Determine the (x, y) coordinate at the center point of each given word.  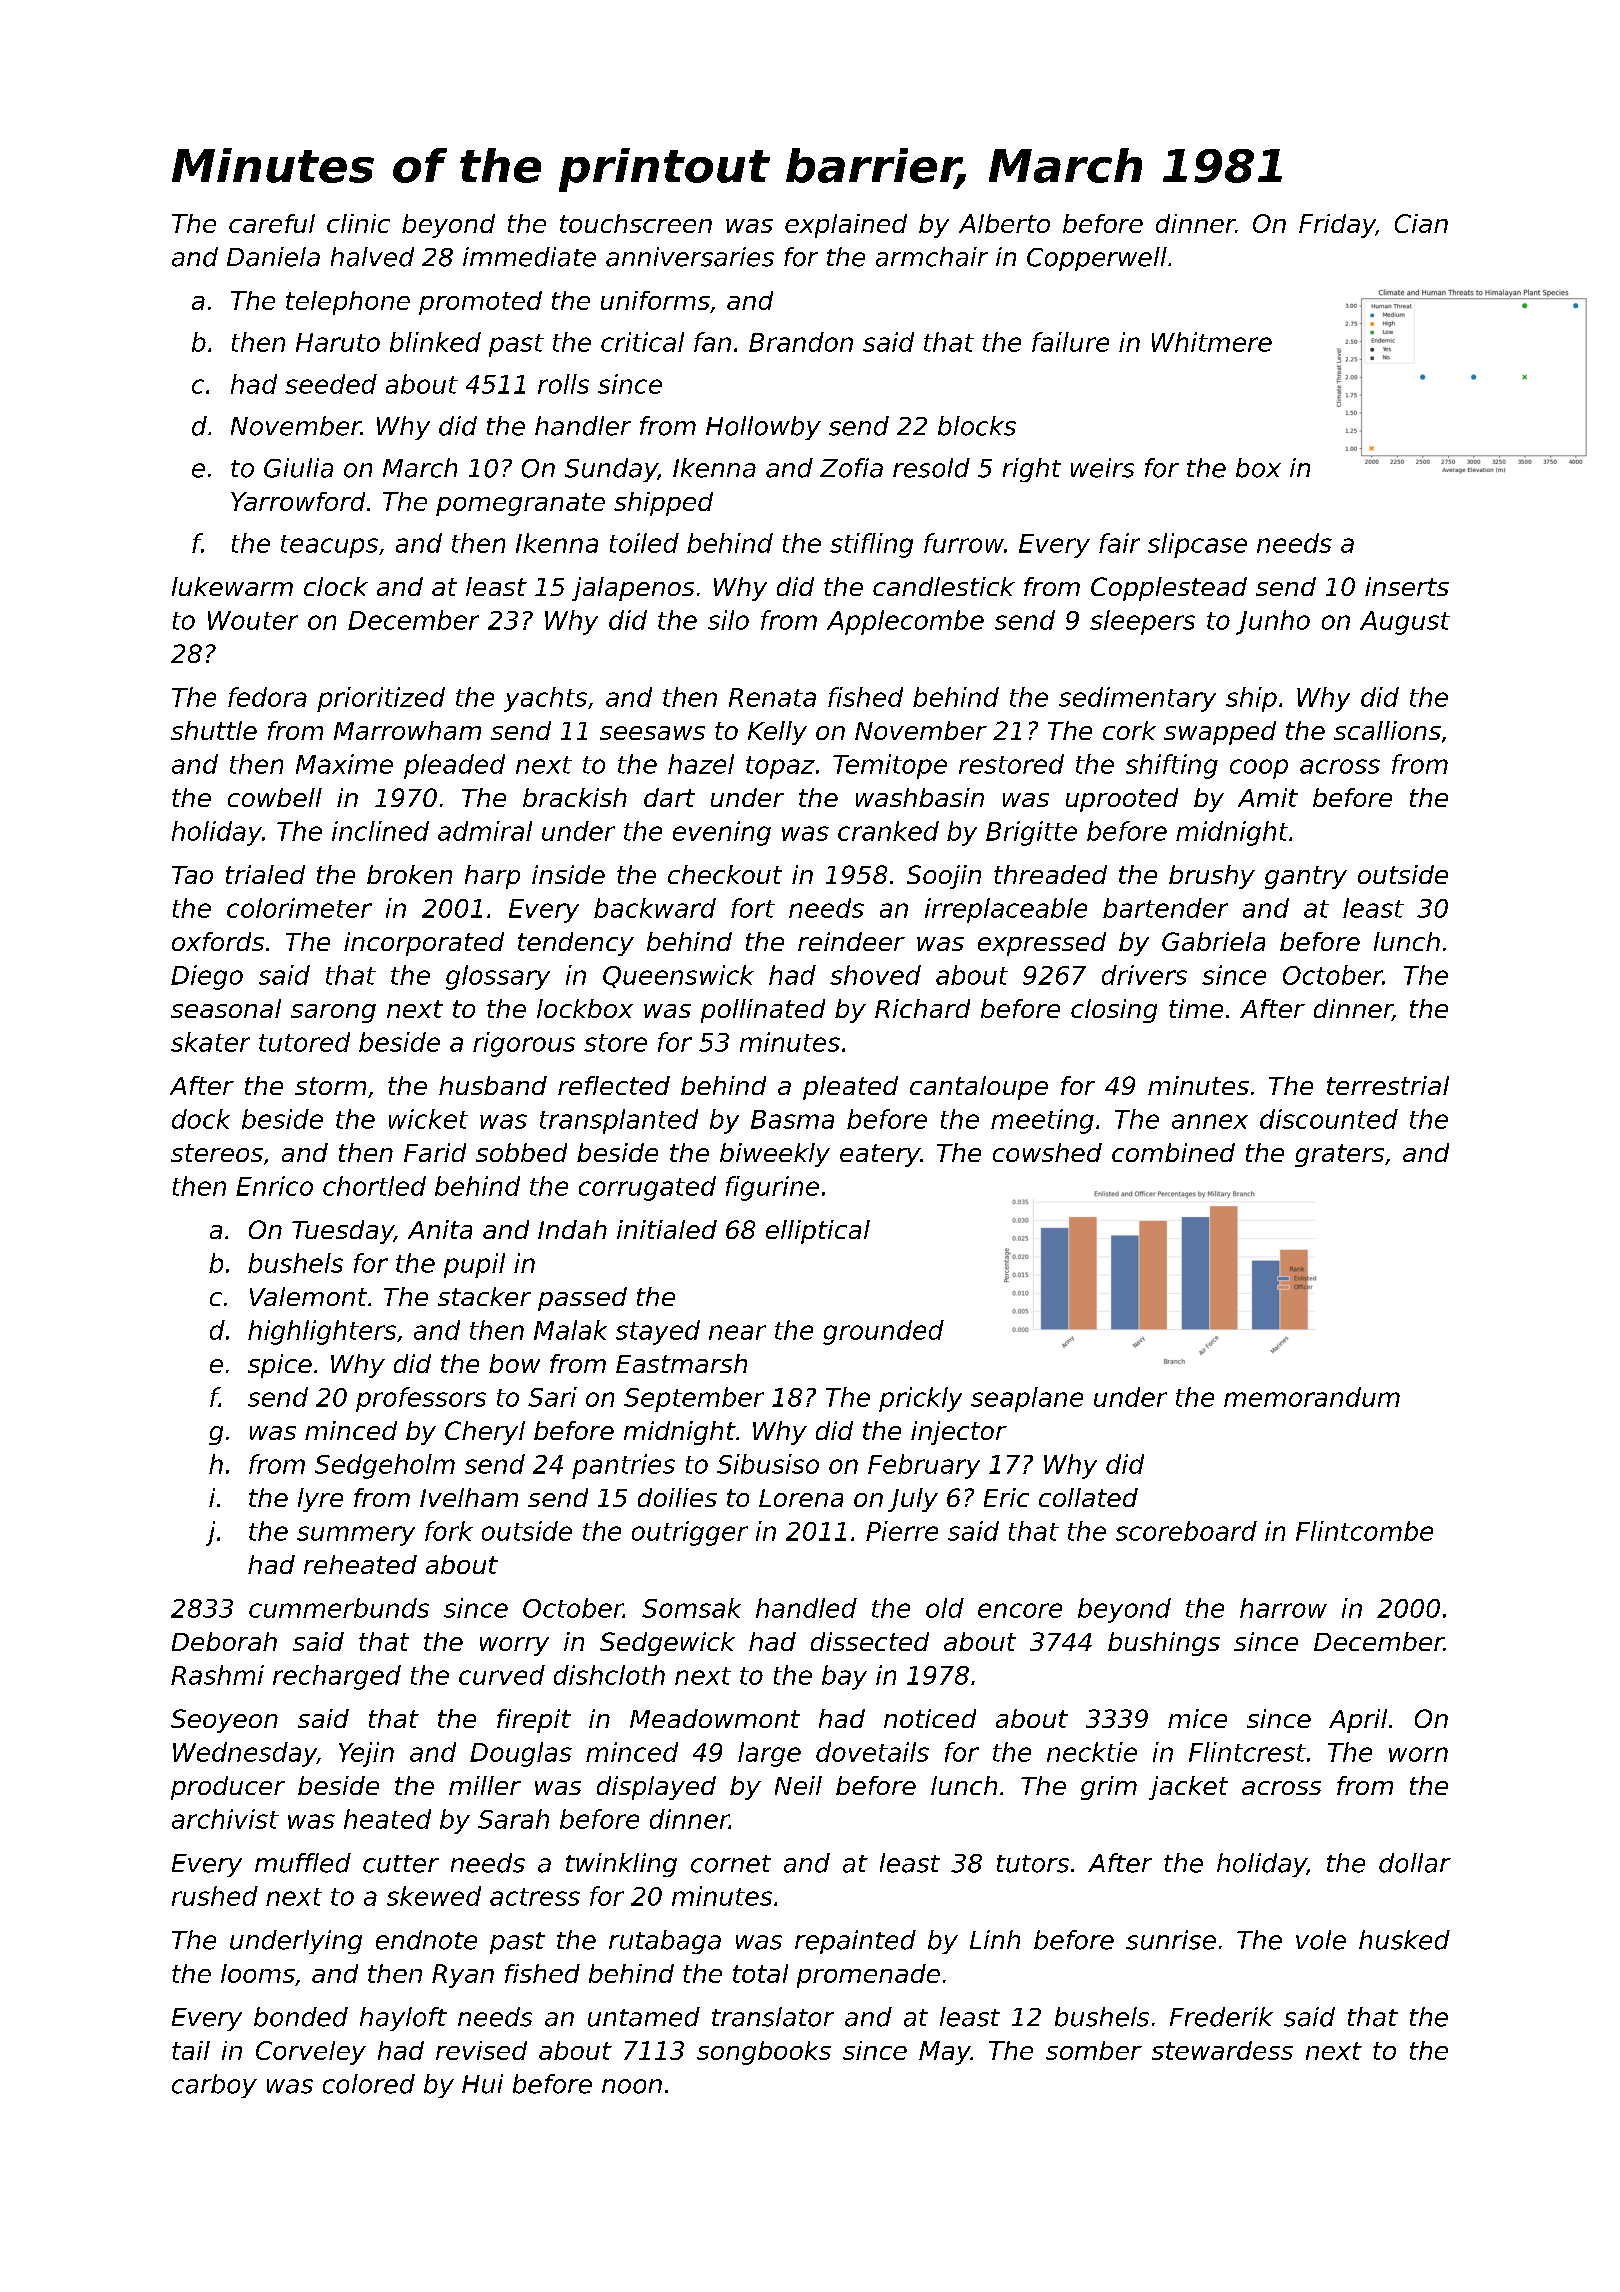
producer (228, 1788)
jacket (1188, 1788)
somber (1094, 2050)
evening (722, 833)
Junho (1273, 622)
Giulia (298, 468)
